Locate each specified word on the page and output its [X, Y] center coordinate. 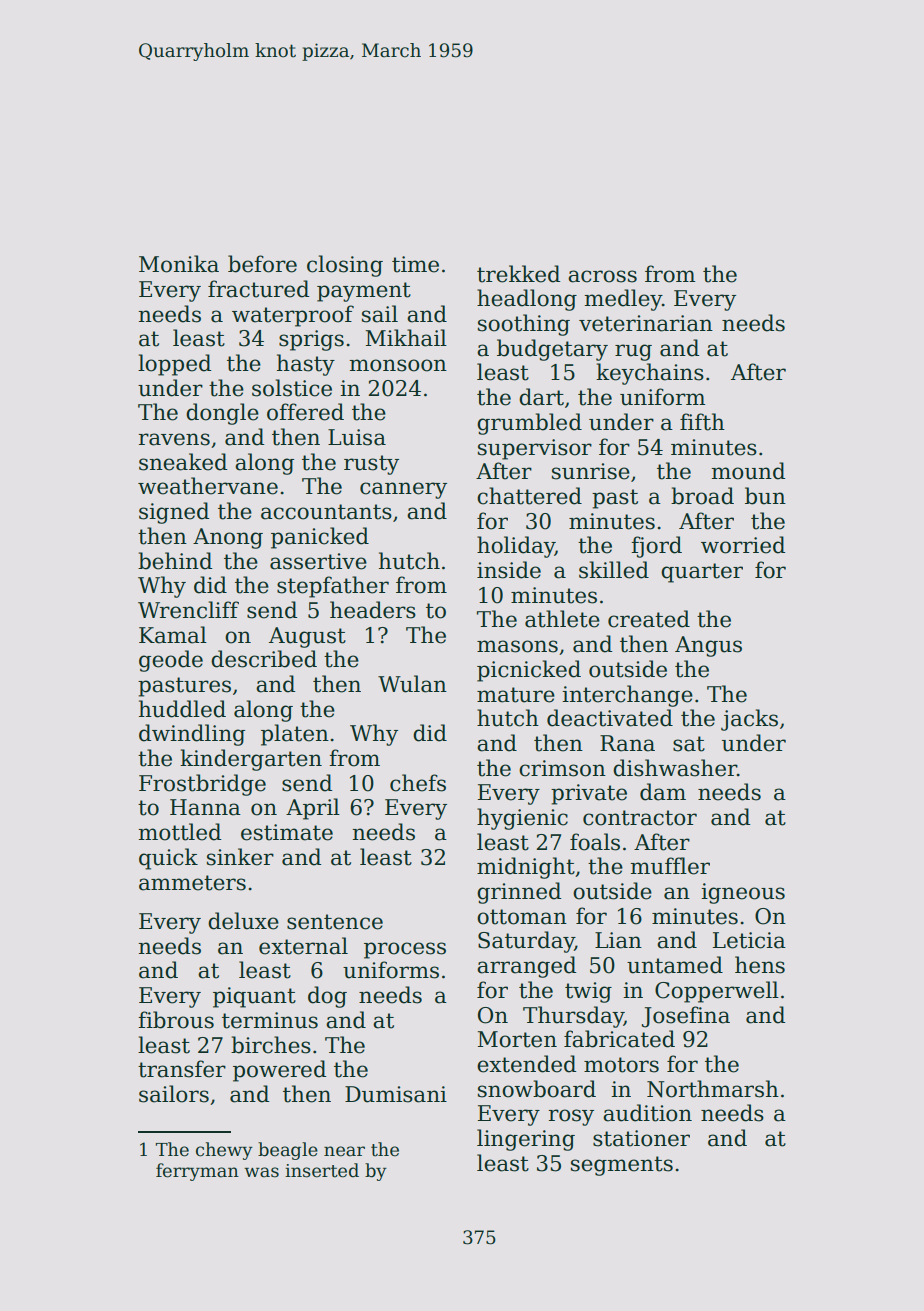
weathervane [208, 486]
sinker [240, 857]
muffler [670, 866]
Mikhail [406, 338]
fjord [656, 547]
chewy [224, 1151]
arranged [526, 967]
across [602, 276]
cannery [403, 490]
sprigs [311, 340]
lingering [526, 1140]
